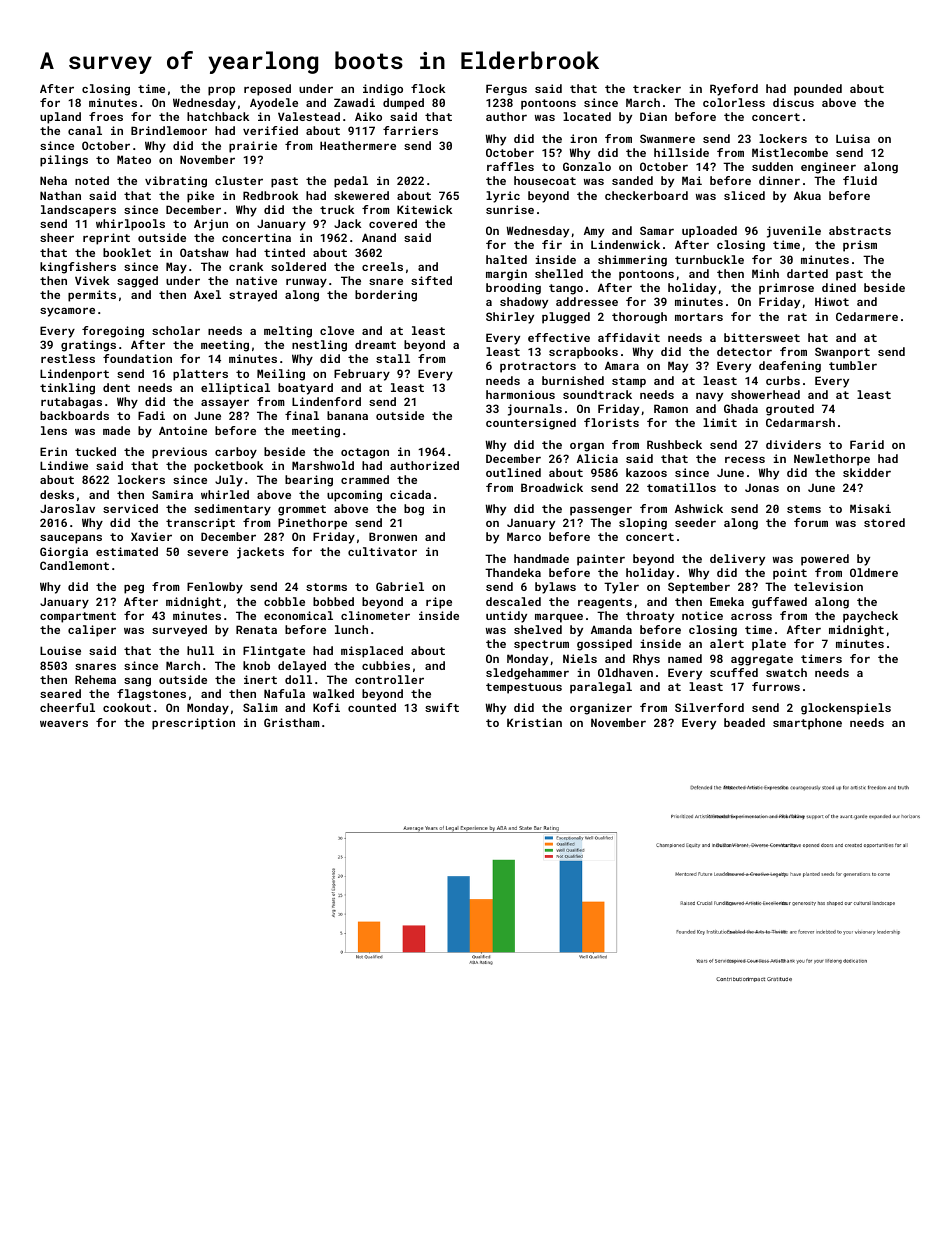 This screenshot has width=952, height=1233. What do you see at coordinates (853, 138) in the screenshot?
I see `Luisa` at bounding box center [853, 138].
